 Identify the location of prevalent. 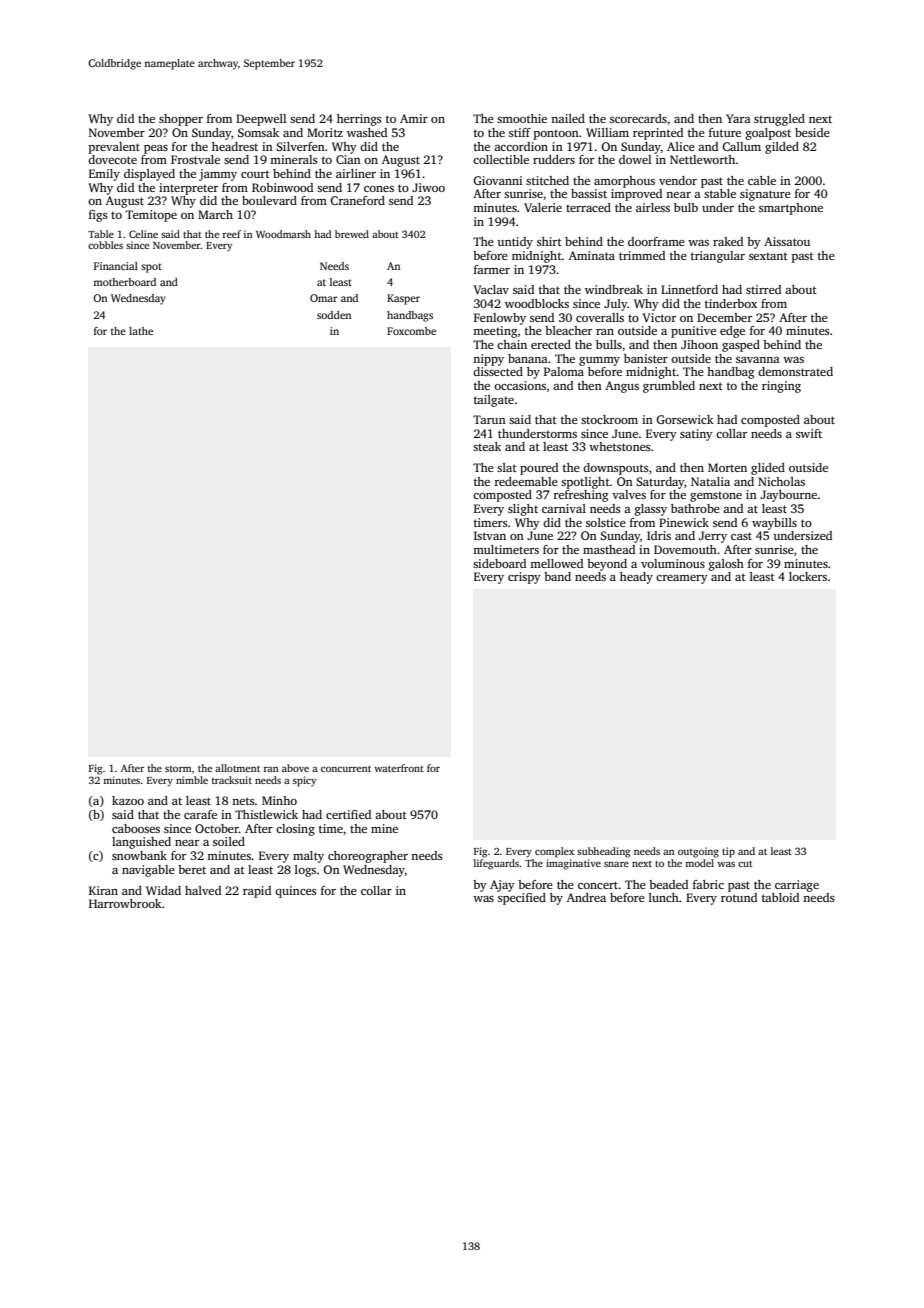
(114, 148).
